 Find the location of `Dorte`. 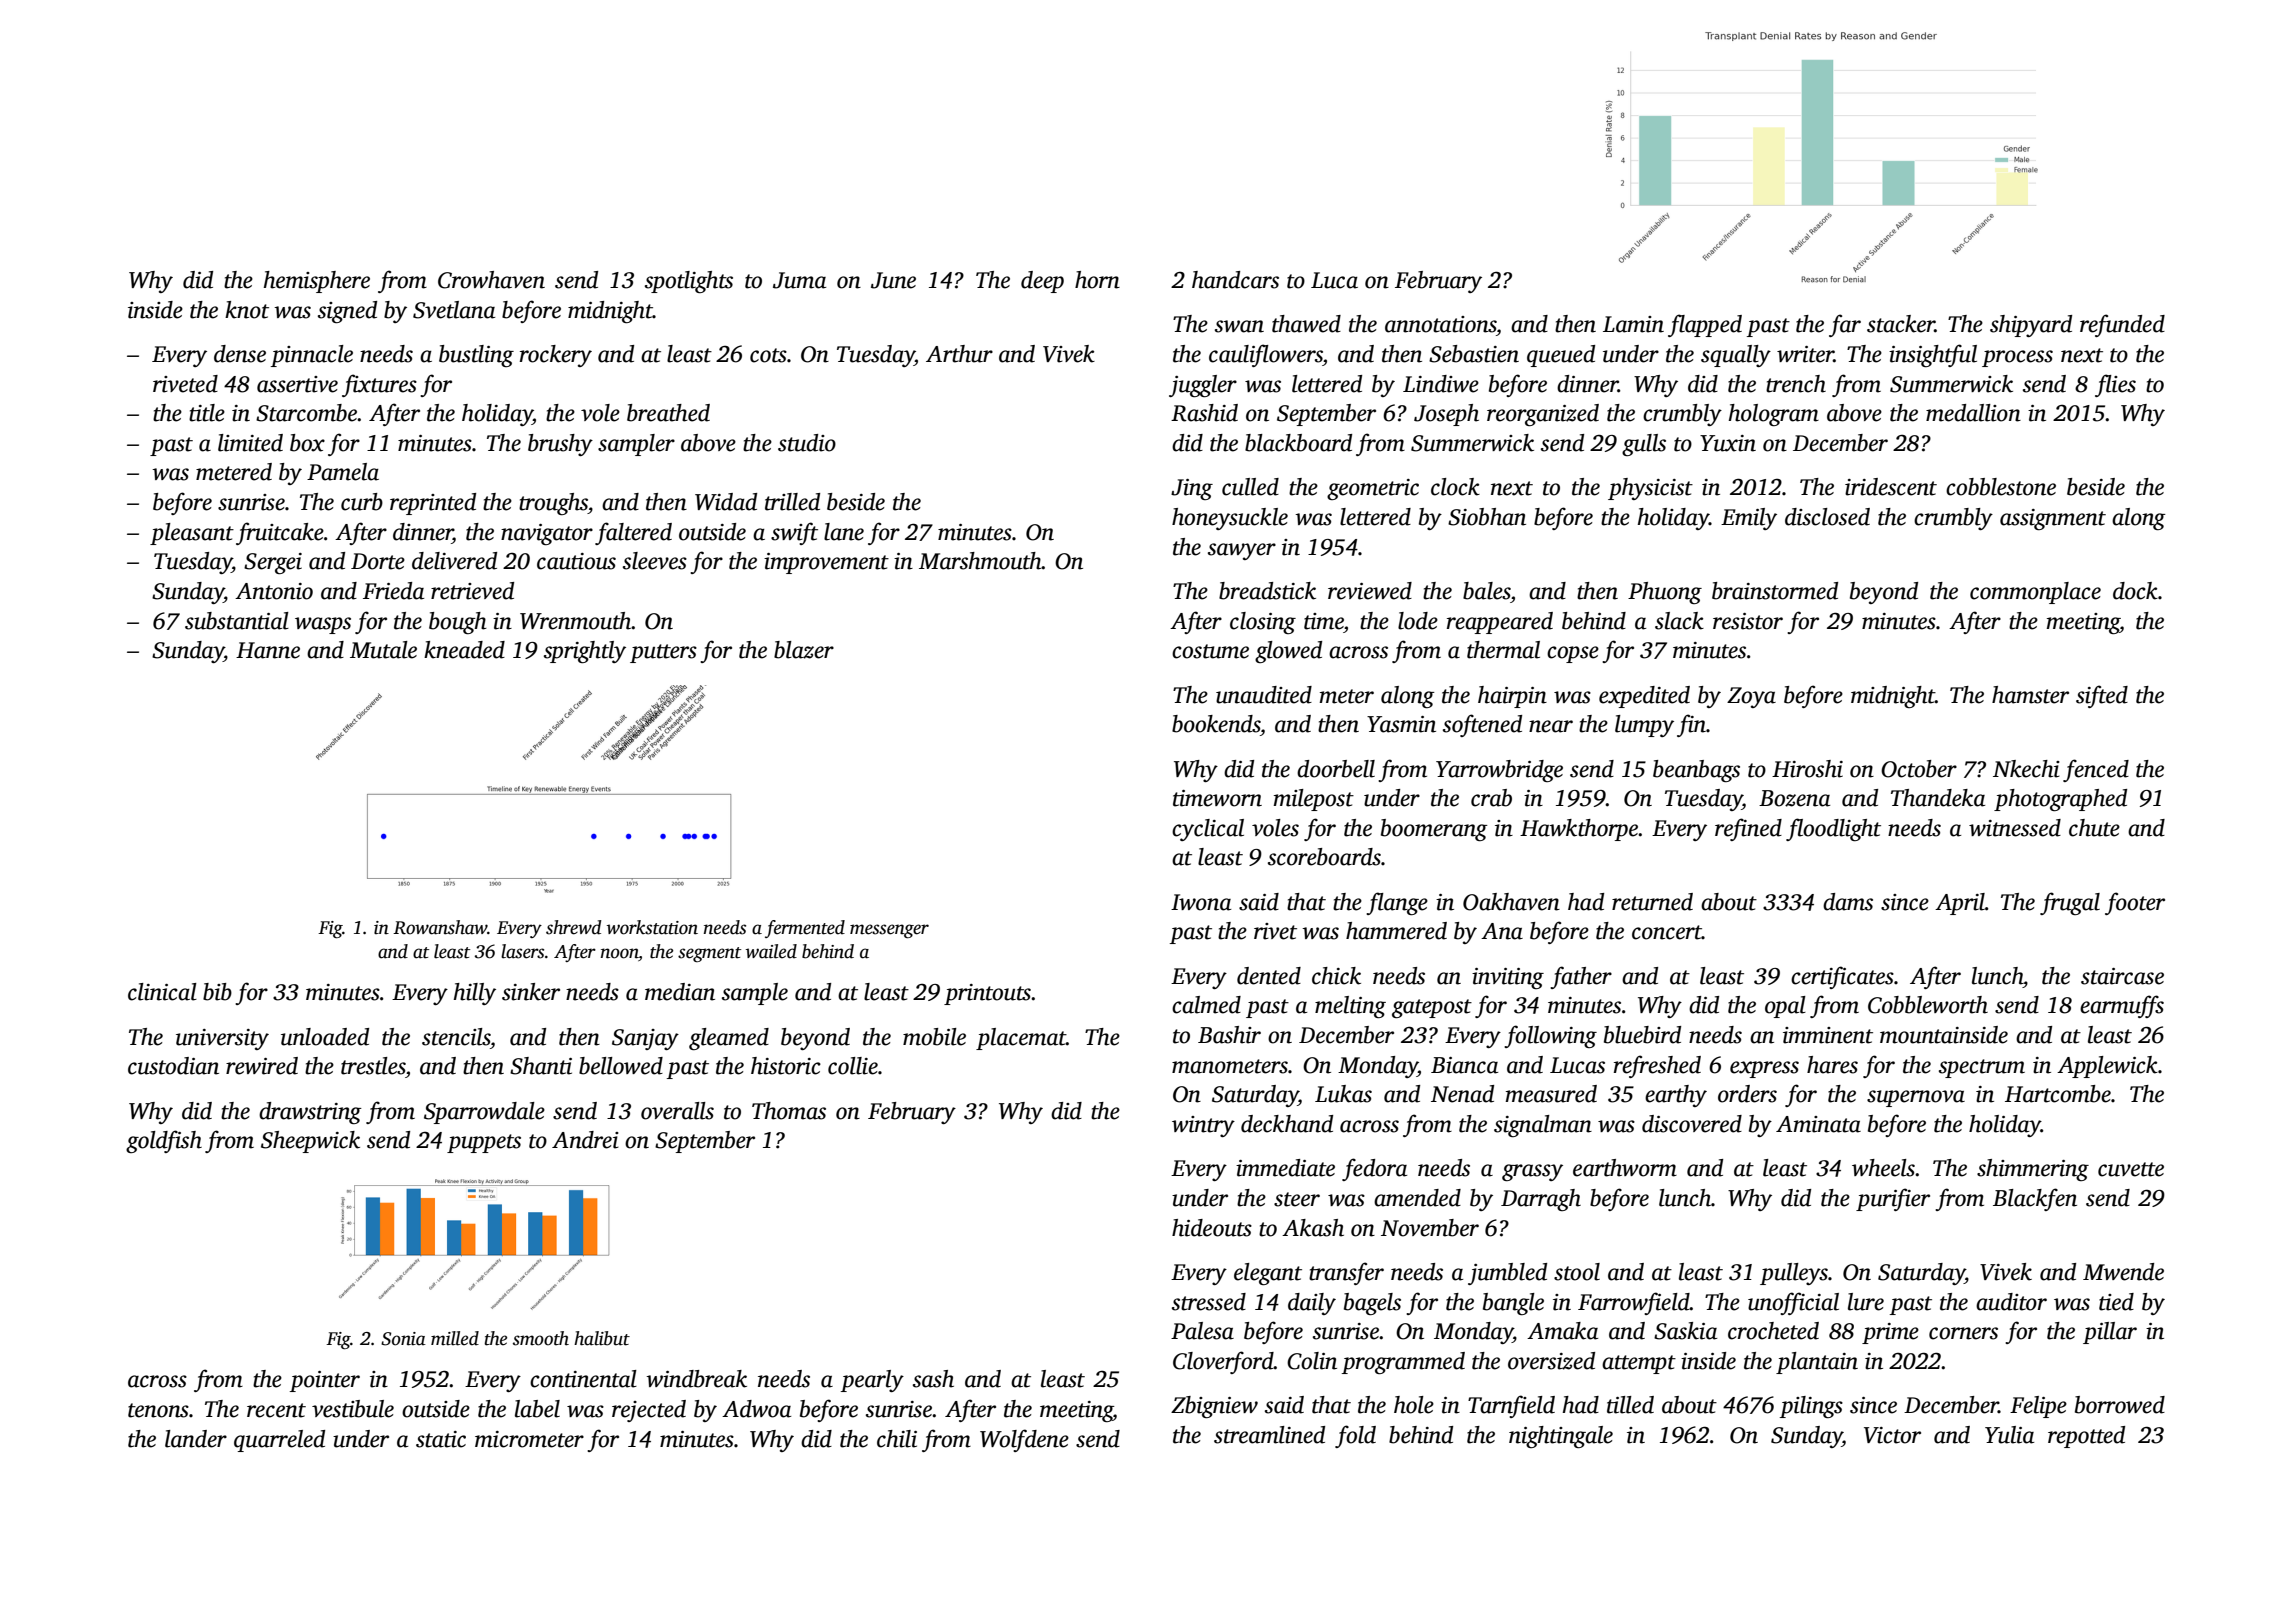

Dorte is located at coordinates (378, 561).
